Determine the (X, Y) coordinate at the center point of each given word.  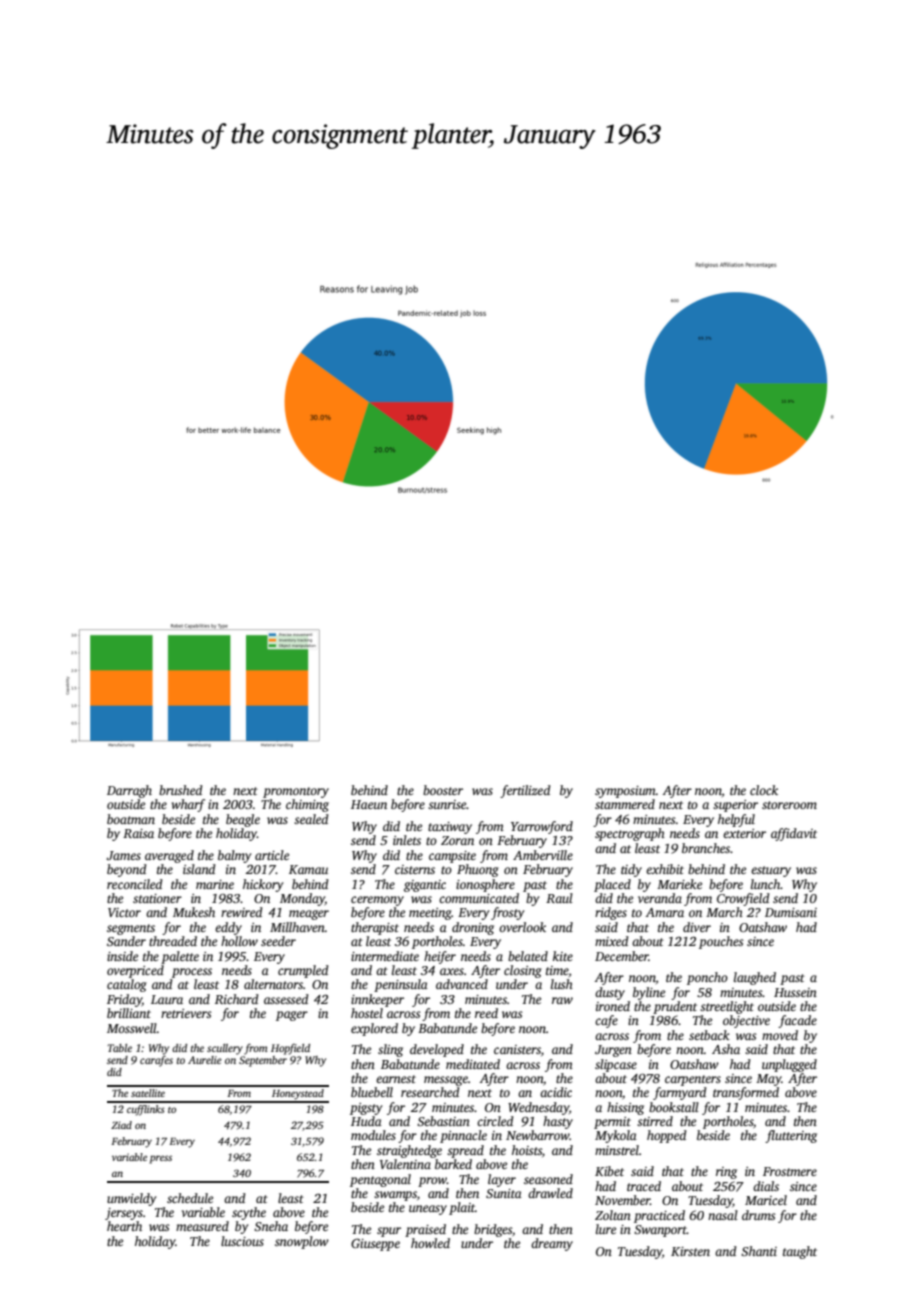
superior (735, 806)
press (160, 1159)
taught (800, 1252)
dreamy (552, 1244)
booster (443, 790)
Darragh (129, 791)
